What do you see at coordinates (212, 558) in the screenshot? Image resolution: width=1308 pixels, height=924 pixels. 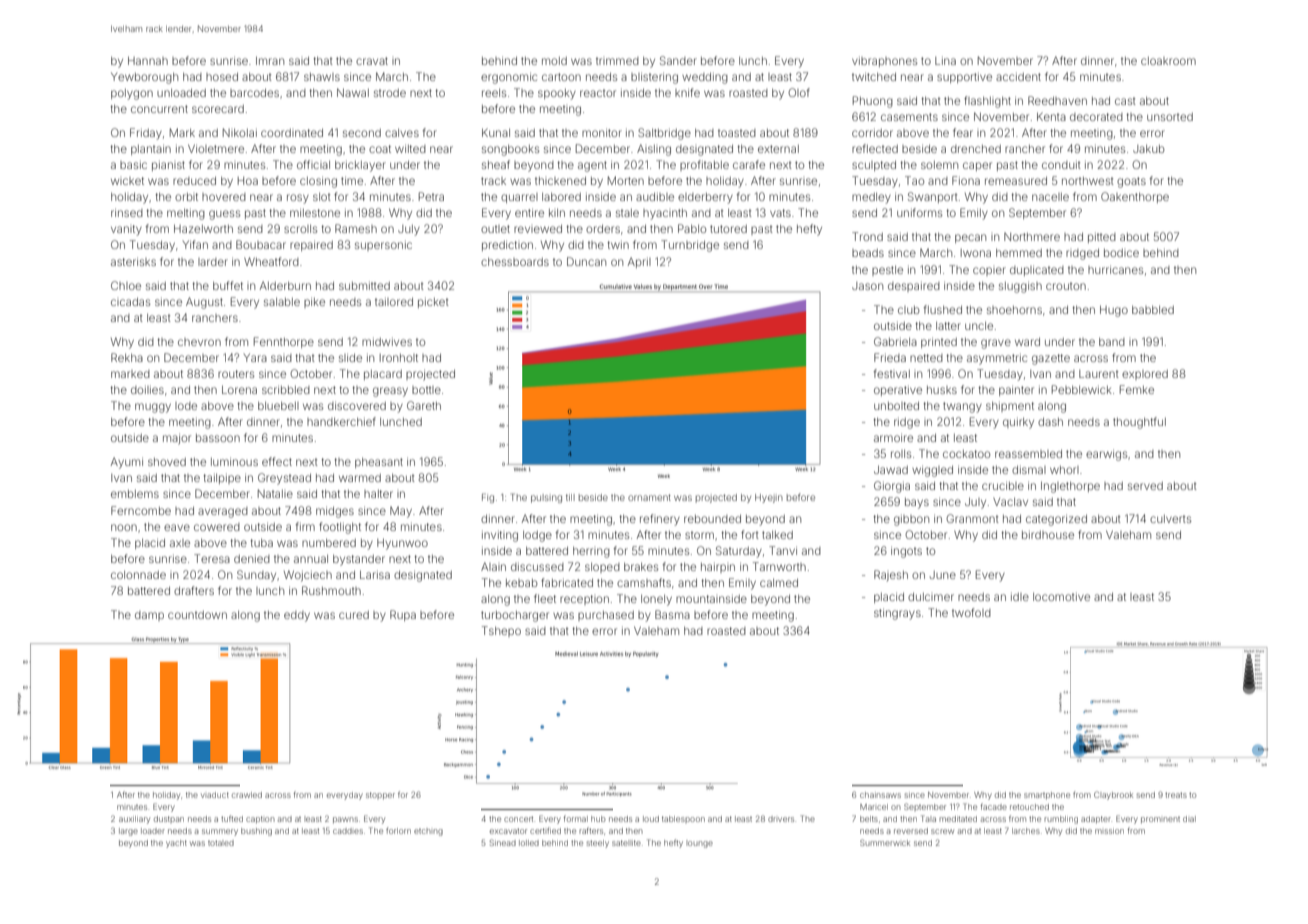 I see `Teresa` at bounding box center [212, 558].
